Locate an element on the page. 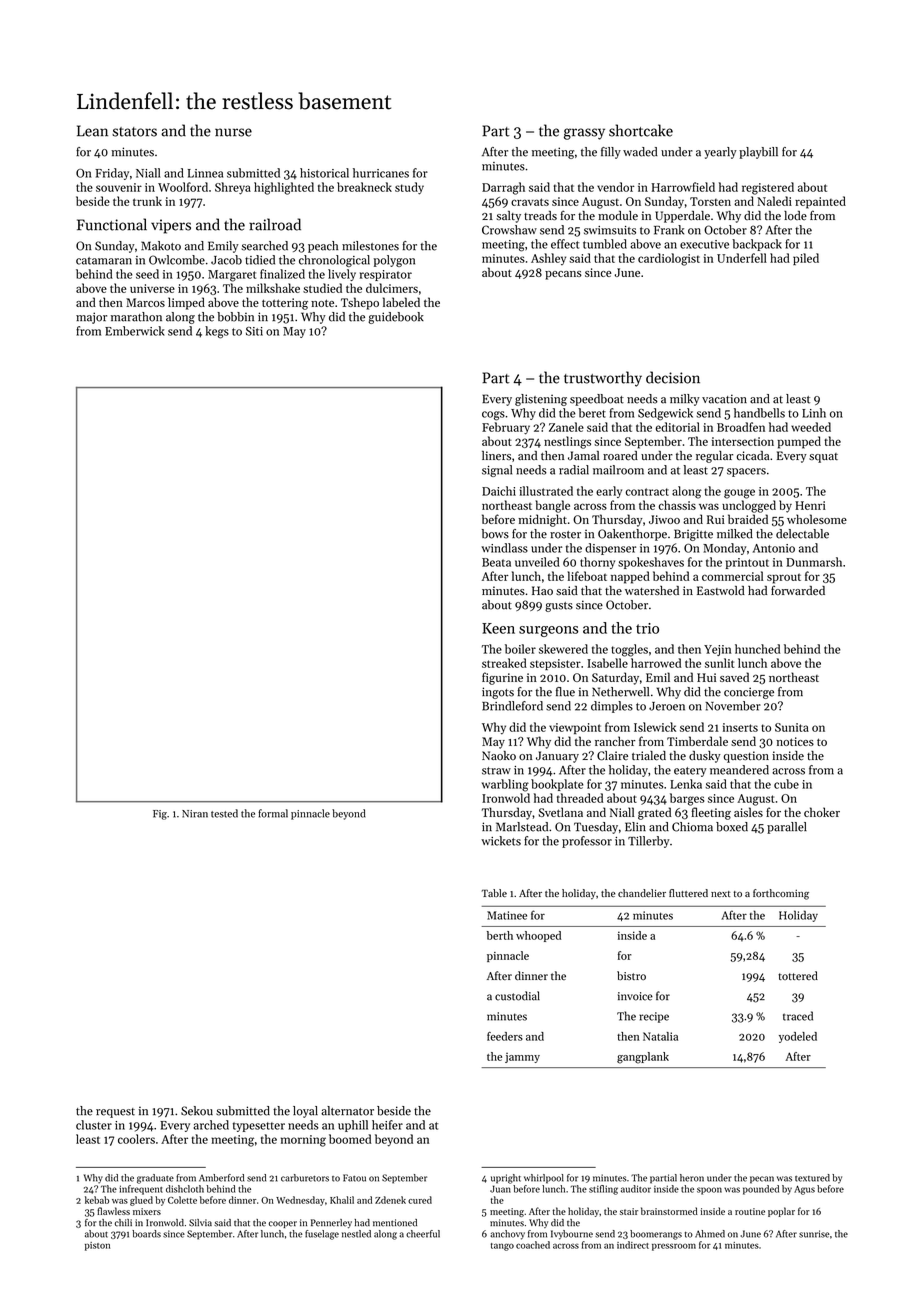  playbill is located at coordinates (758, 153).
